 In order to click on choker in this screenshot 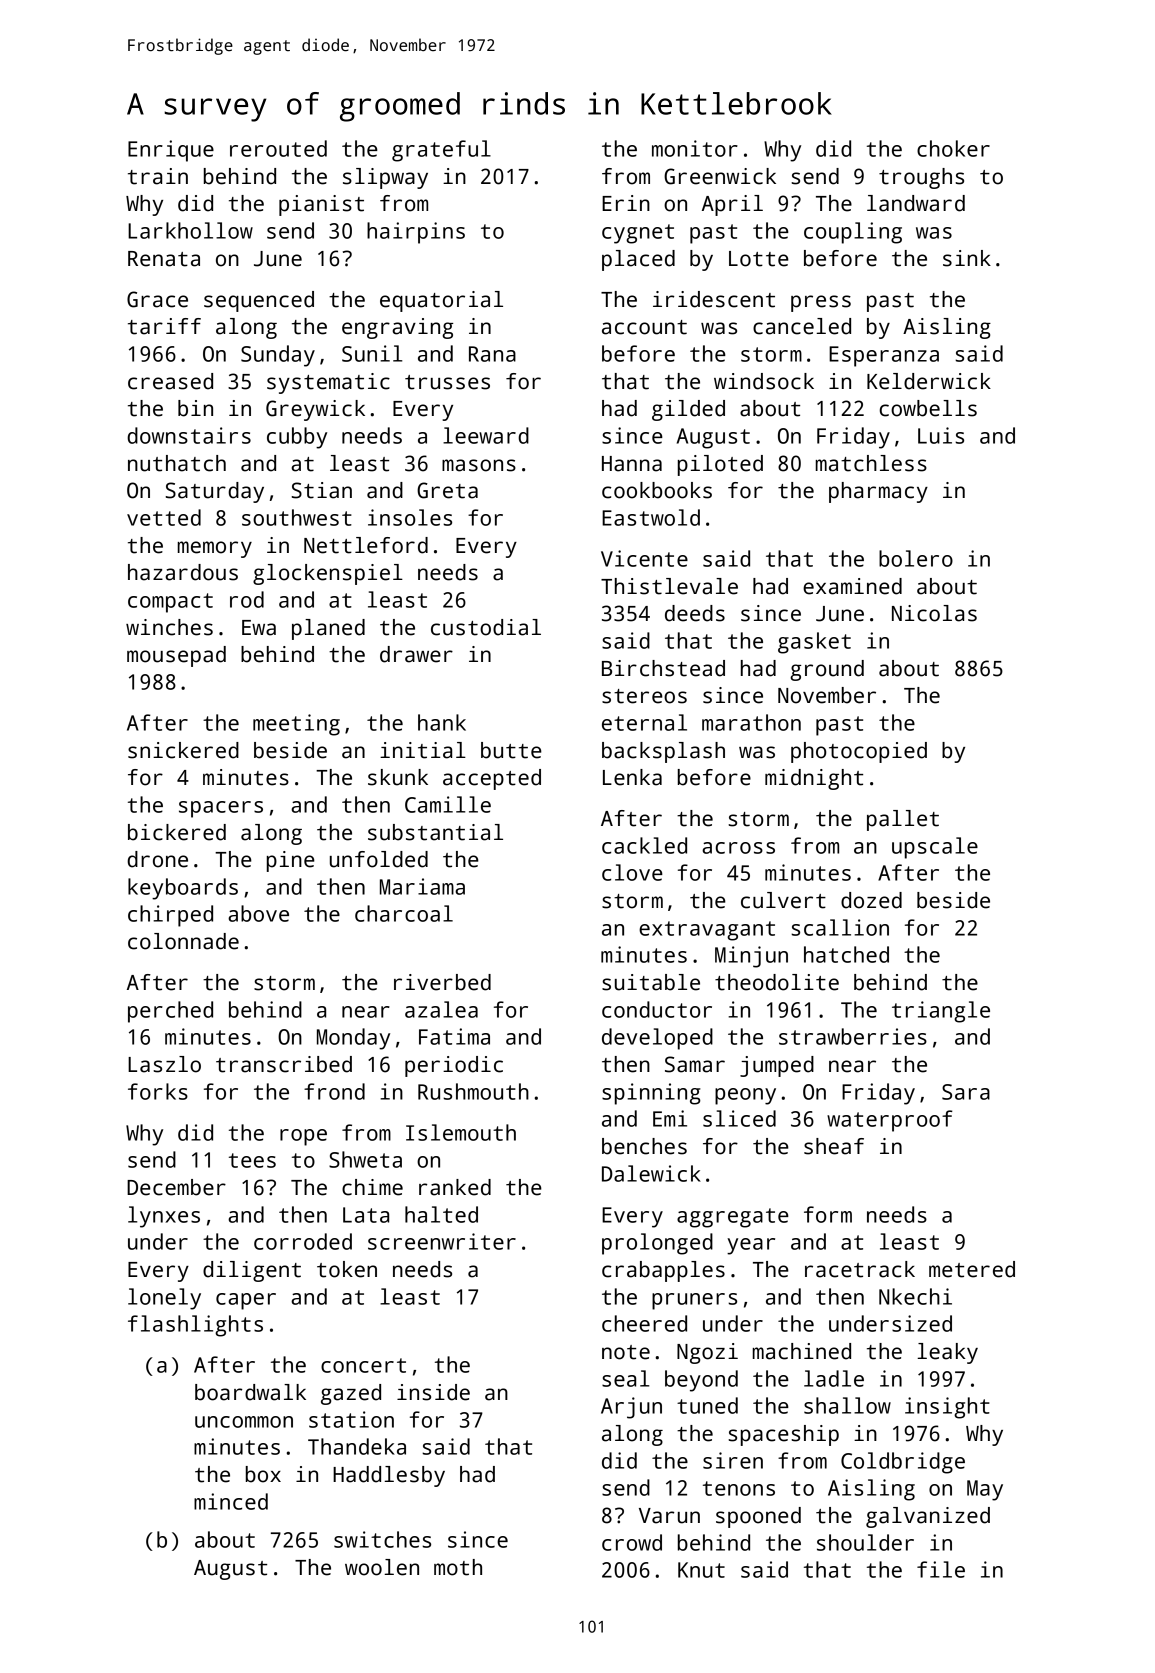, I will do `click(953, 148)`.
